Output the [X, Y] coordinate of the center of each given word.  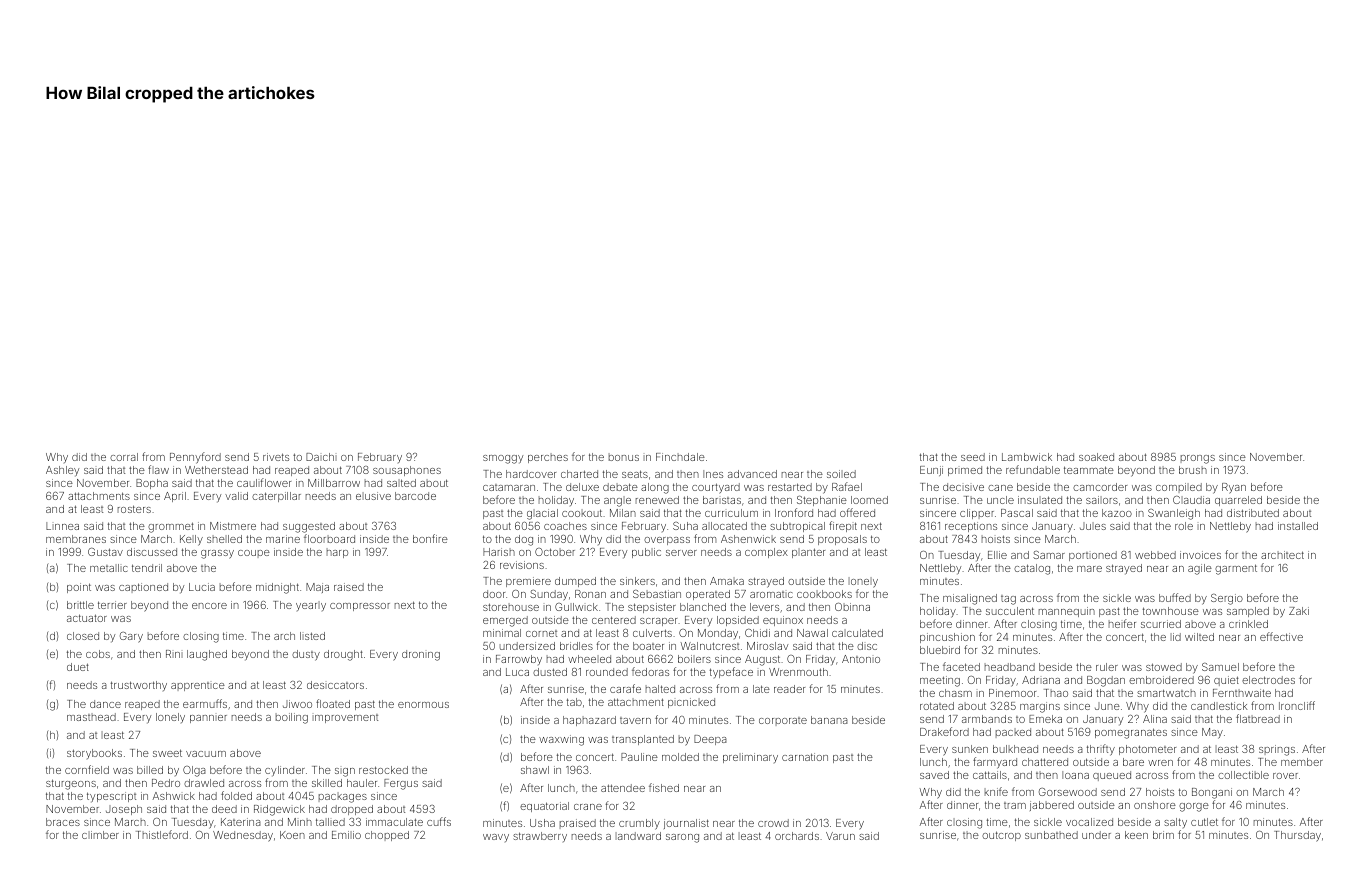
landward [638, 836]
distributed [1253, 513]
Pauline [639, 757]
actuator [87, 618]
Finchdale [680, 457]
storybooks [94, 754]
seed [973, 457]
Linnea [62, 526]
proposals [842, 540]
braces [63, 822]
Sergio [1227, 599]
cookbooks [824, 594]
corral [124, 457]
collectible [1243, 775]
